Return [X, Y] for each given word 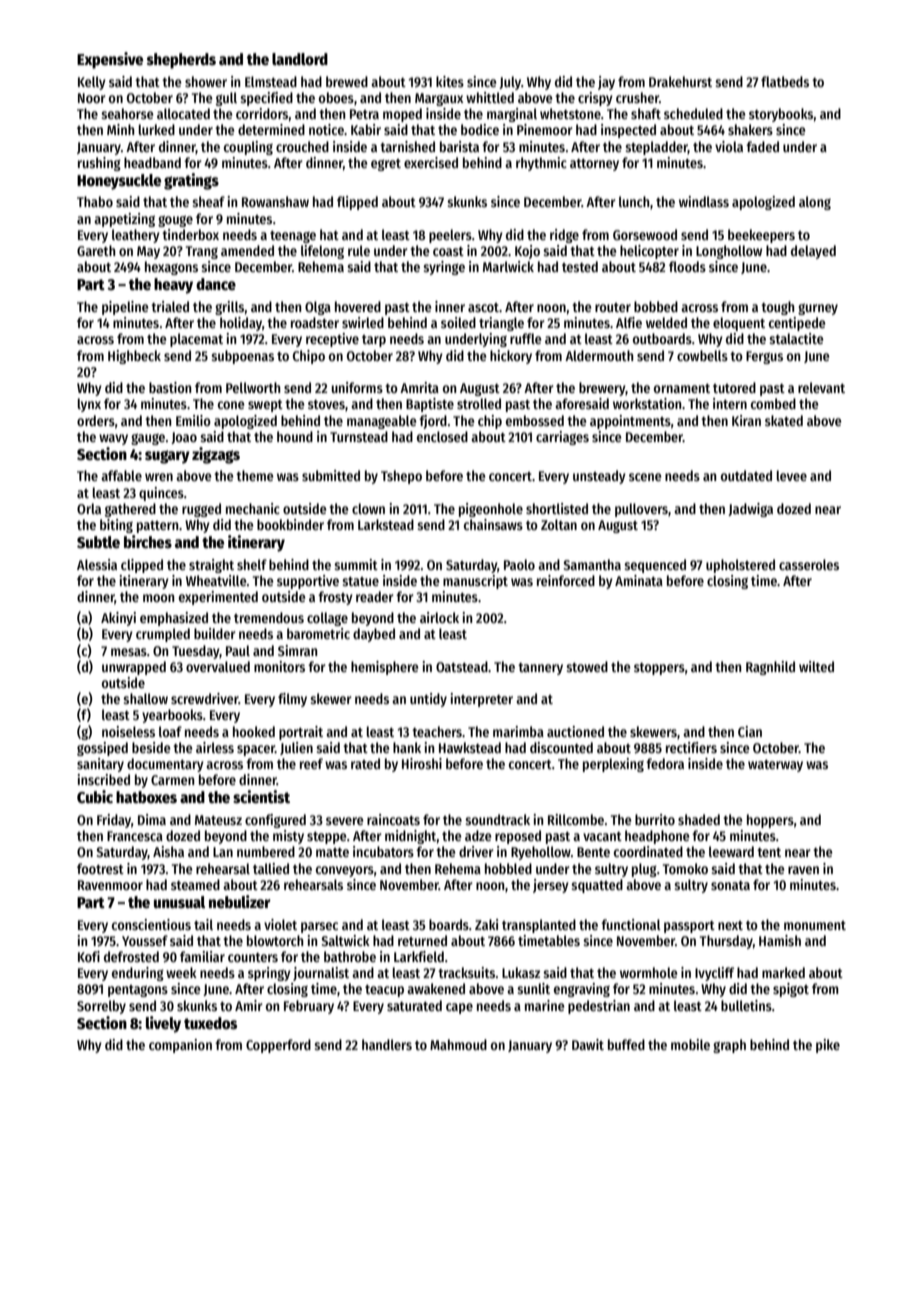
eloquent [739, 324]
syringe [444, 268]
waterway [775, 766]
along [815, 203]
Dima [152, 819]
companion [180, 1046]
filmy [292, 700]
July [510, 83]
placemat [196, 340]
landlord [300, 59]
